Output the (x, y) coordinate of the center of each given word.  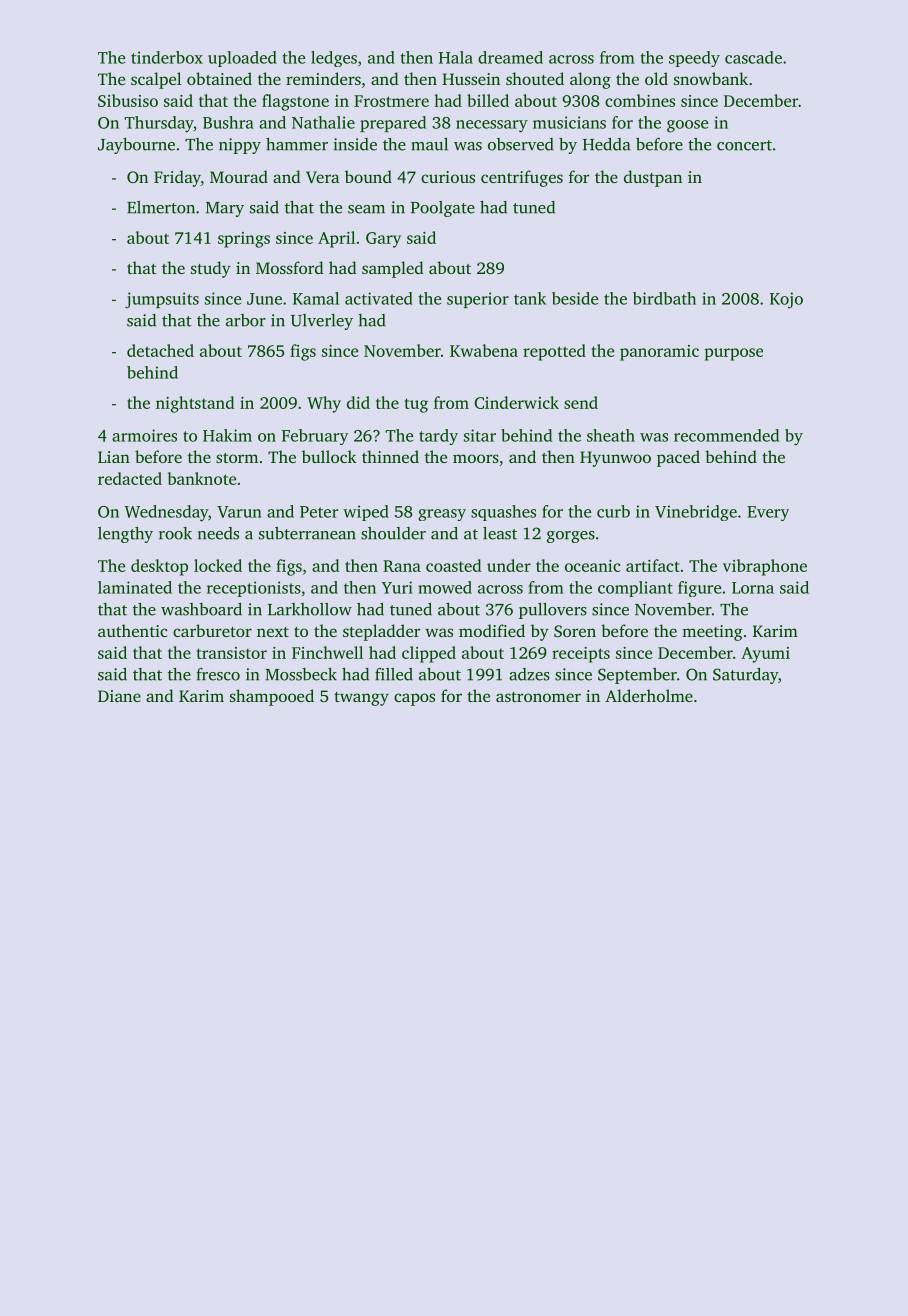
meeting (712, 633)
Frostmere (391, 101)
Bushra (228, 122)
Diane (119, 696)
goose (687, 126)
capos (414, 699)
